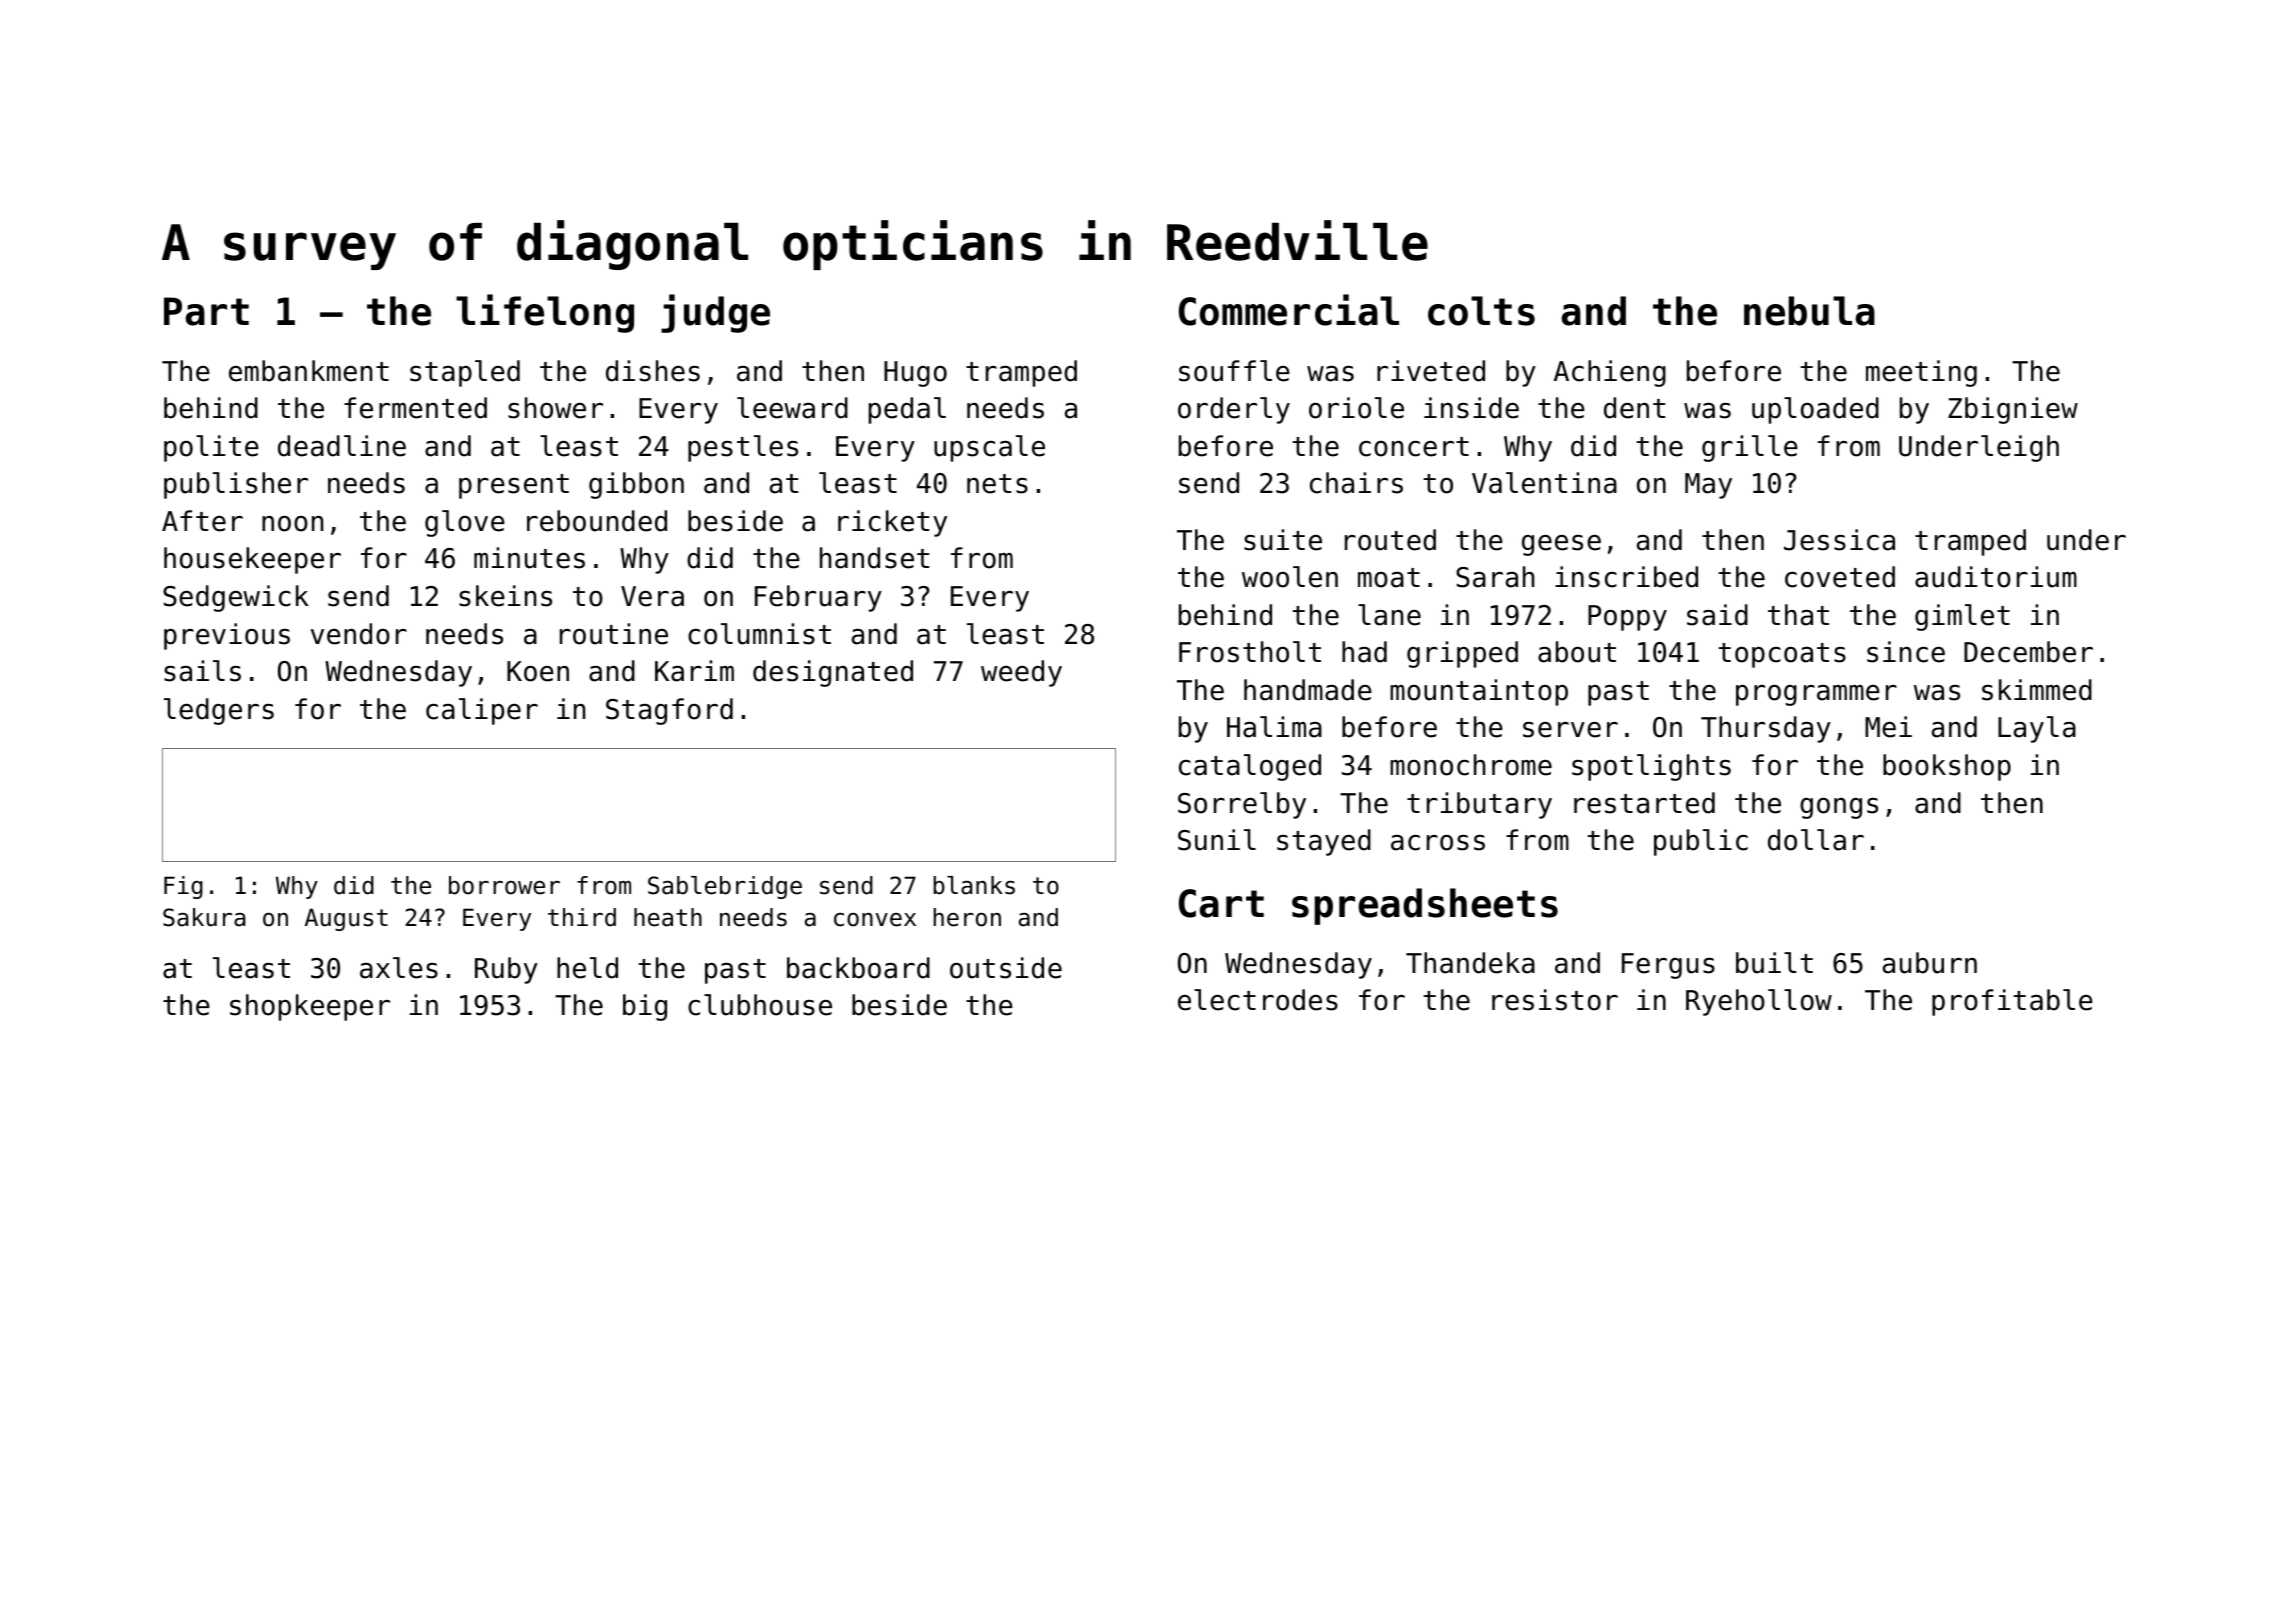 The height and width of the image is (1620, 2292). What do you see at coordinates (1258, 1000) in the image?
I see `electrodes` at bounding box center [1258, 1000].
